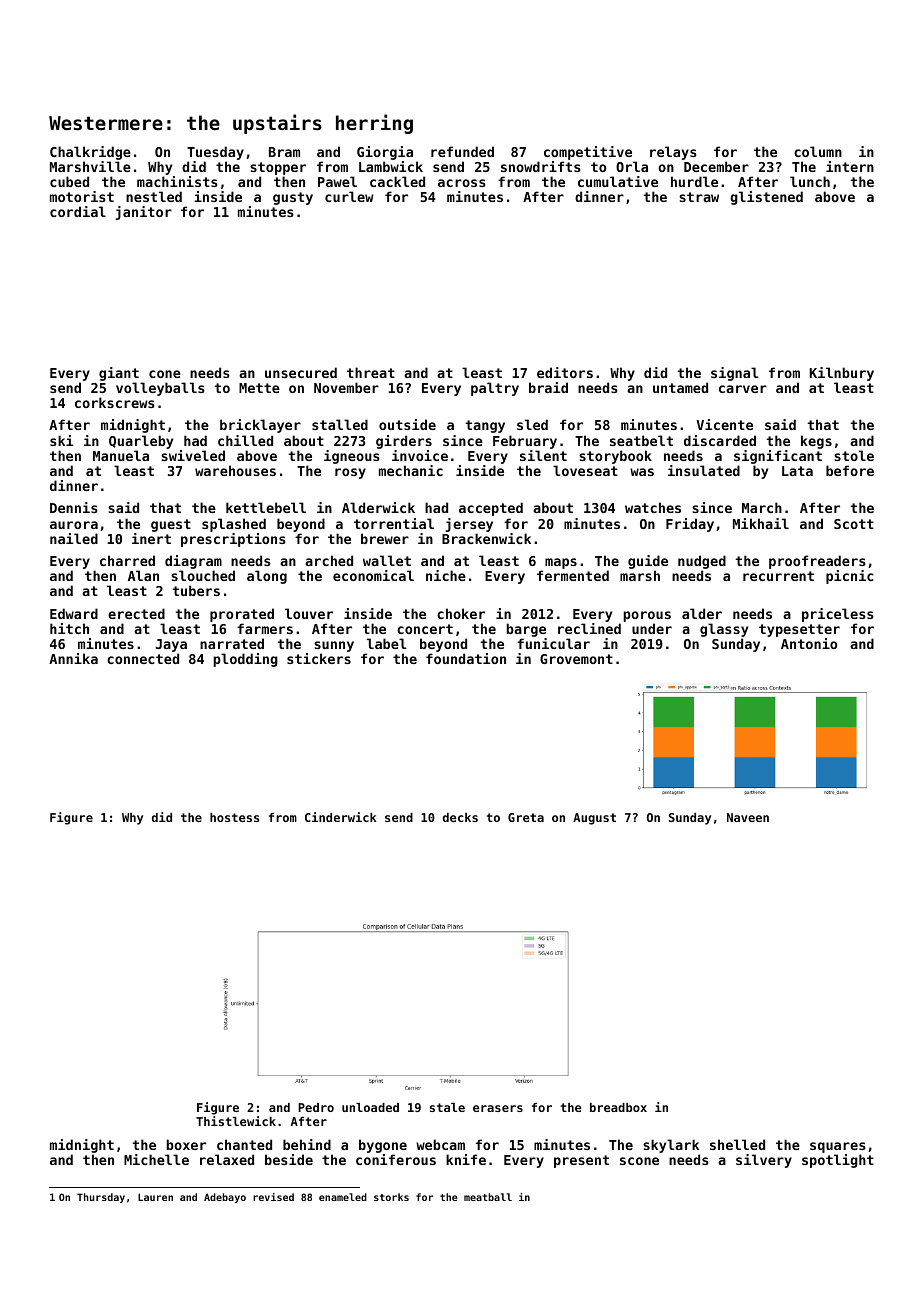 The width and height of the document is (924, 1308). Describe the element at coordinates (440, 1144) in the document. I see `webcam` at that location.
